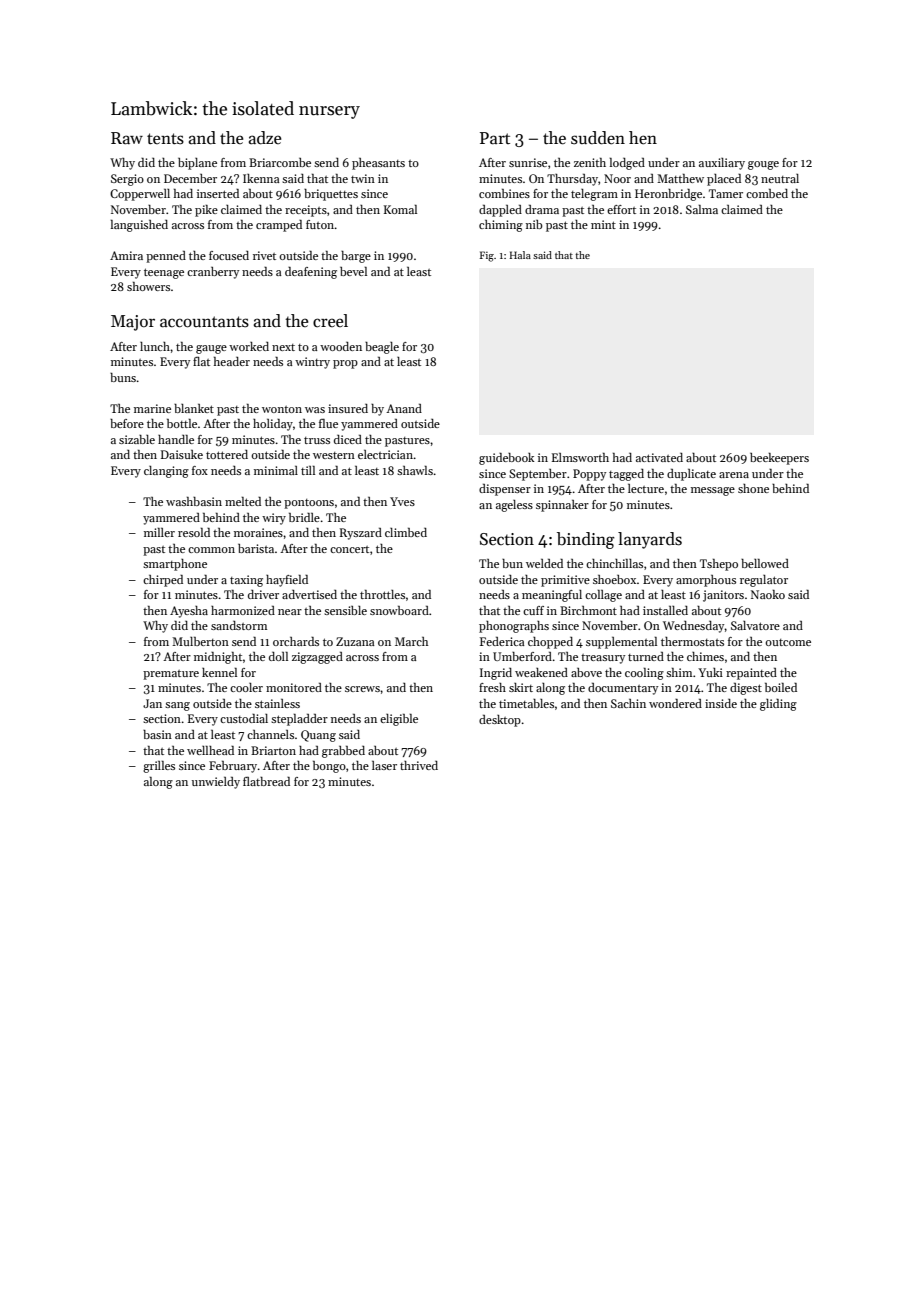 Image resolution: width=924 pixels, height=1308 pixels. I want to click on dispenser, so click(505, 490).
